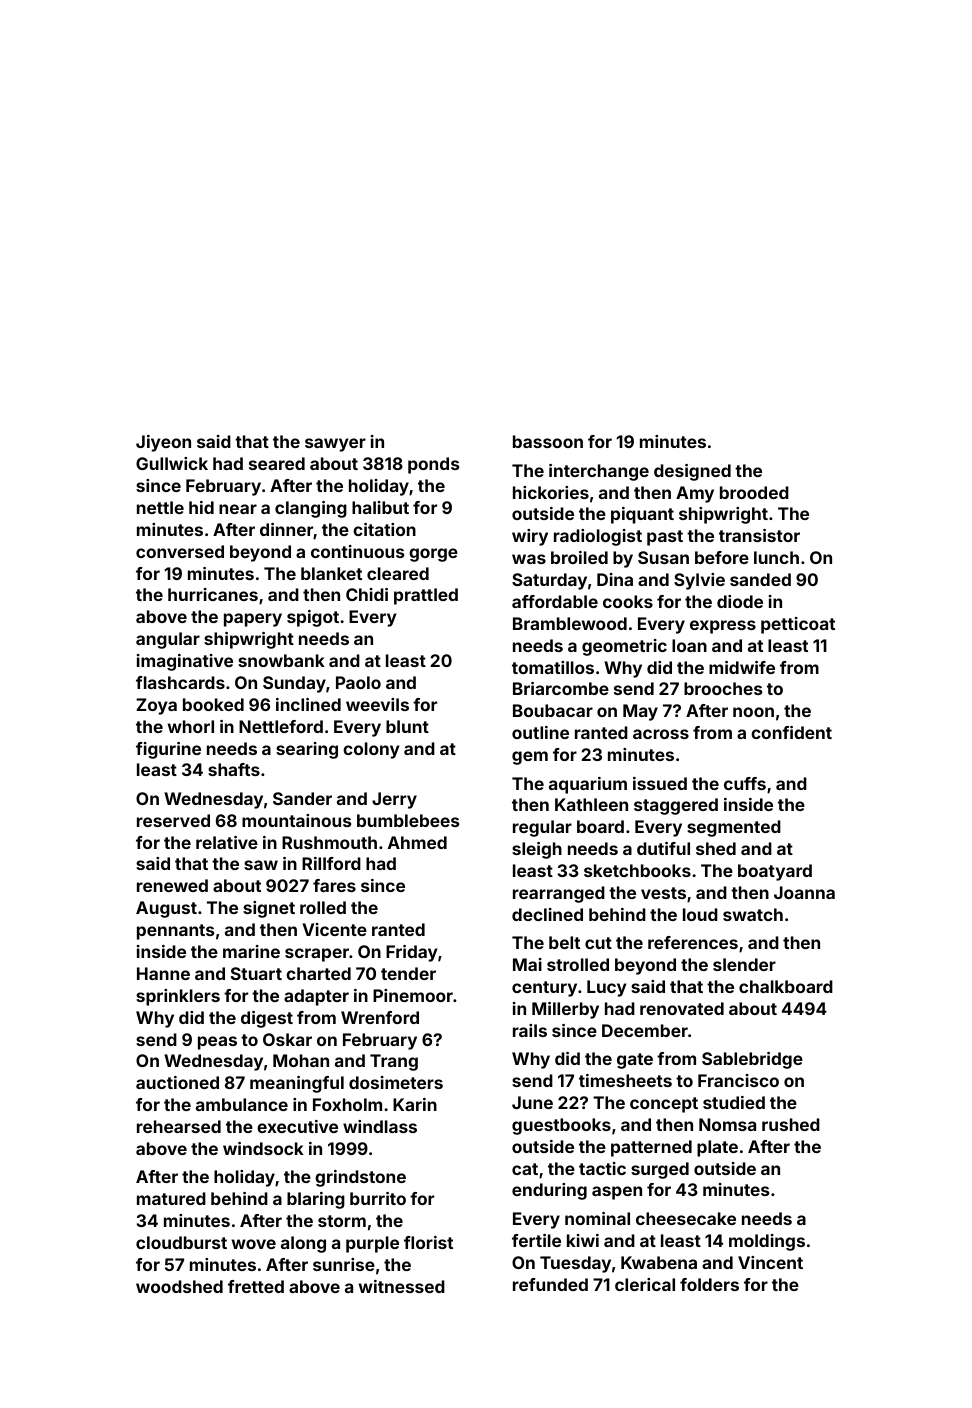 This screenshot has width=972, height=1408. Describe the element at coordinates (180, 551) in the screenshot. I see `conversed` at that location.
